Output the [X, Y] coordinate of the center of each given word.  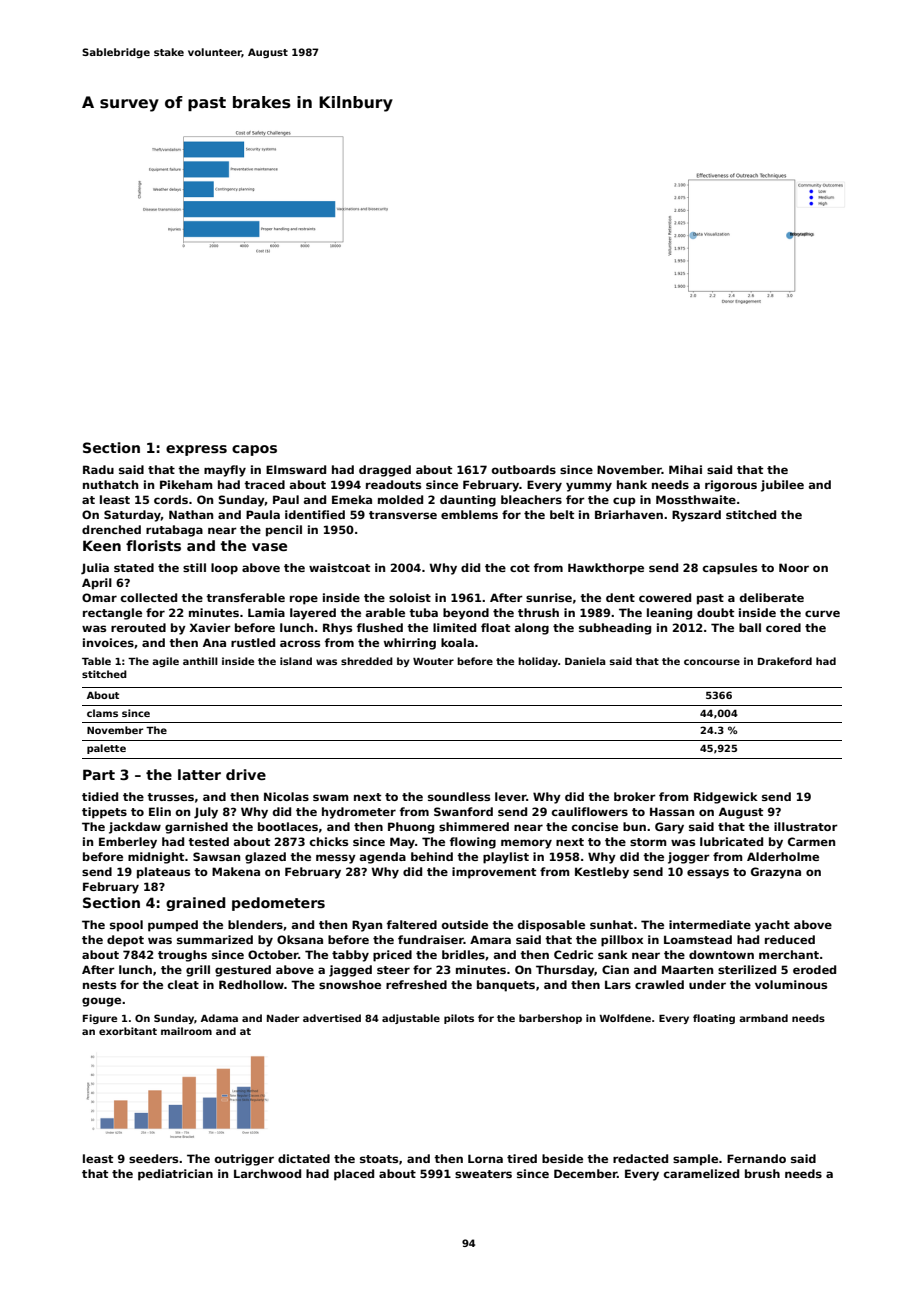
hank [632, 484]
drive [246, 774]
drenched [111, 529]
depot [125, 941]
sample [695, 1160]
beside [562, 1158]
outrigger [244, 1160]
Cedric [573, 954]
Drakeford [785, 661]
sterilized [747, 969]
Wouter [433, 661]
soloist [410, 597]
